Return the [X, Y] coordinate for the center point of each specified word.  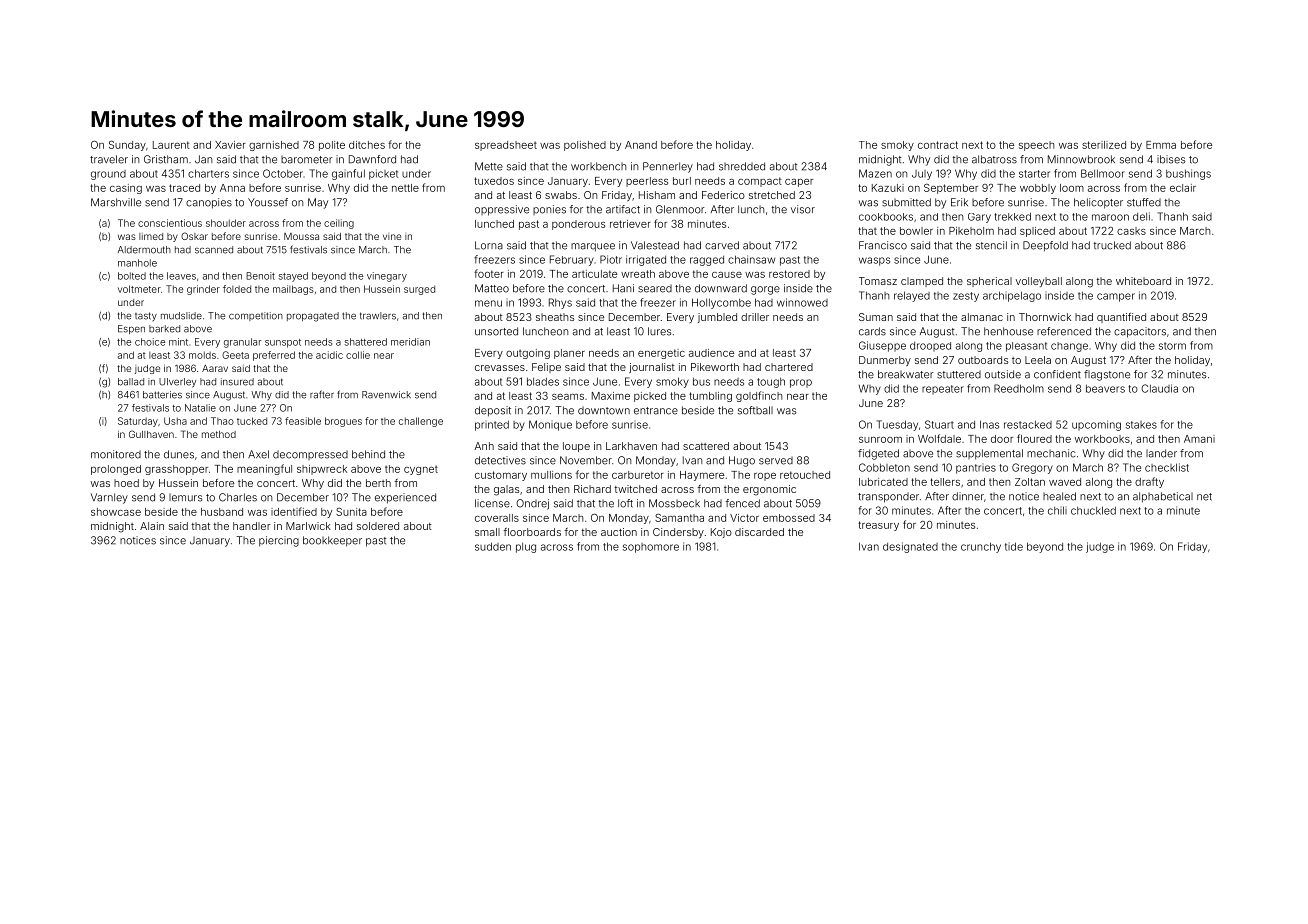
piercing [279, 541]
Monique [550, 425]
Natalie [200, 408]
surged [419, 290]
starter [1034, 174]
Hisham [657, 195]
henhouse [1008, 331]
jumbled [717, 318]
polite [332, 146]
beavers [1105, 388]
